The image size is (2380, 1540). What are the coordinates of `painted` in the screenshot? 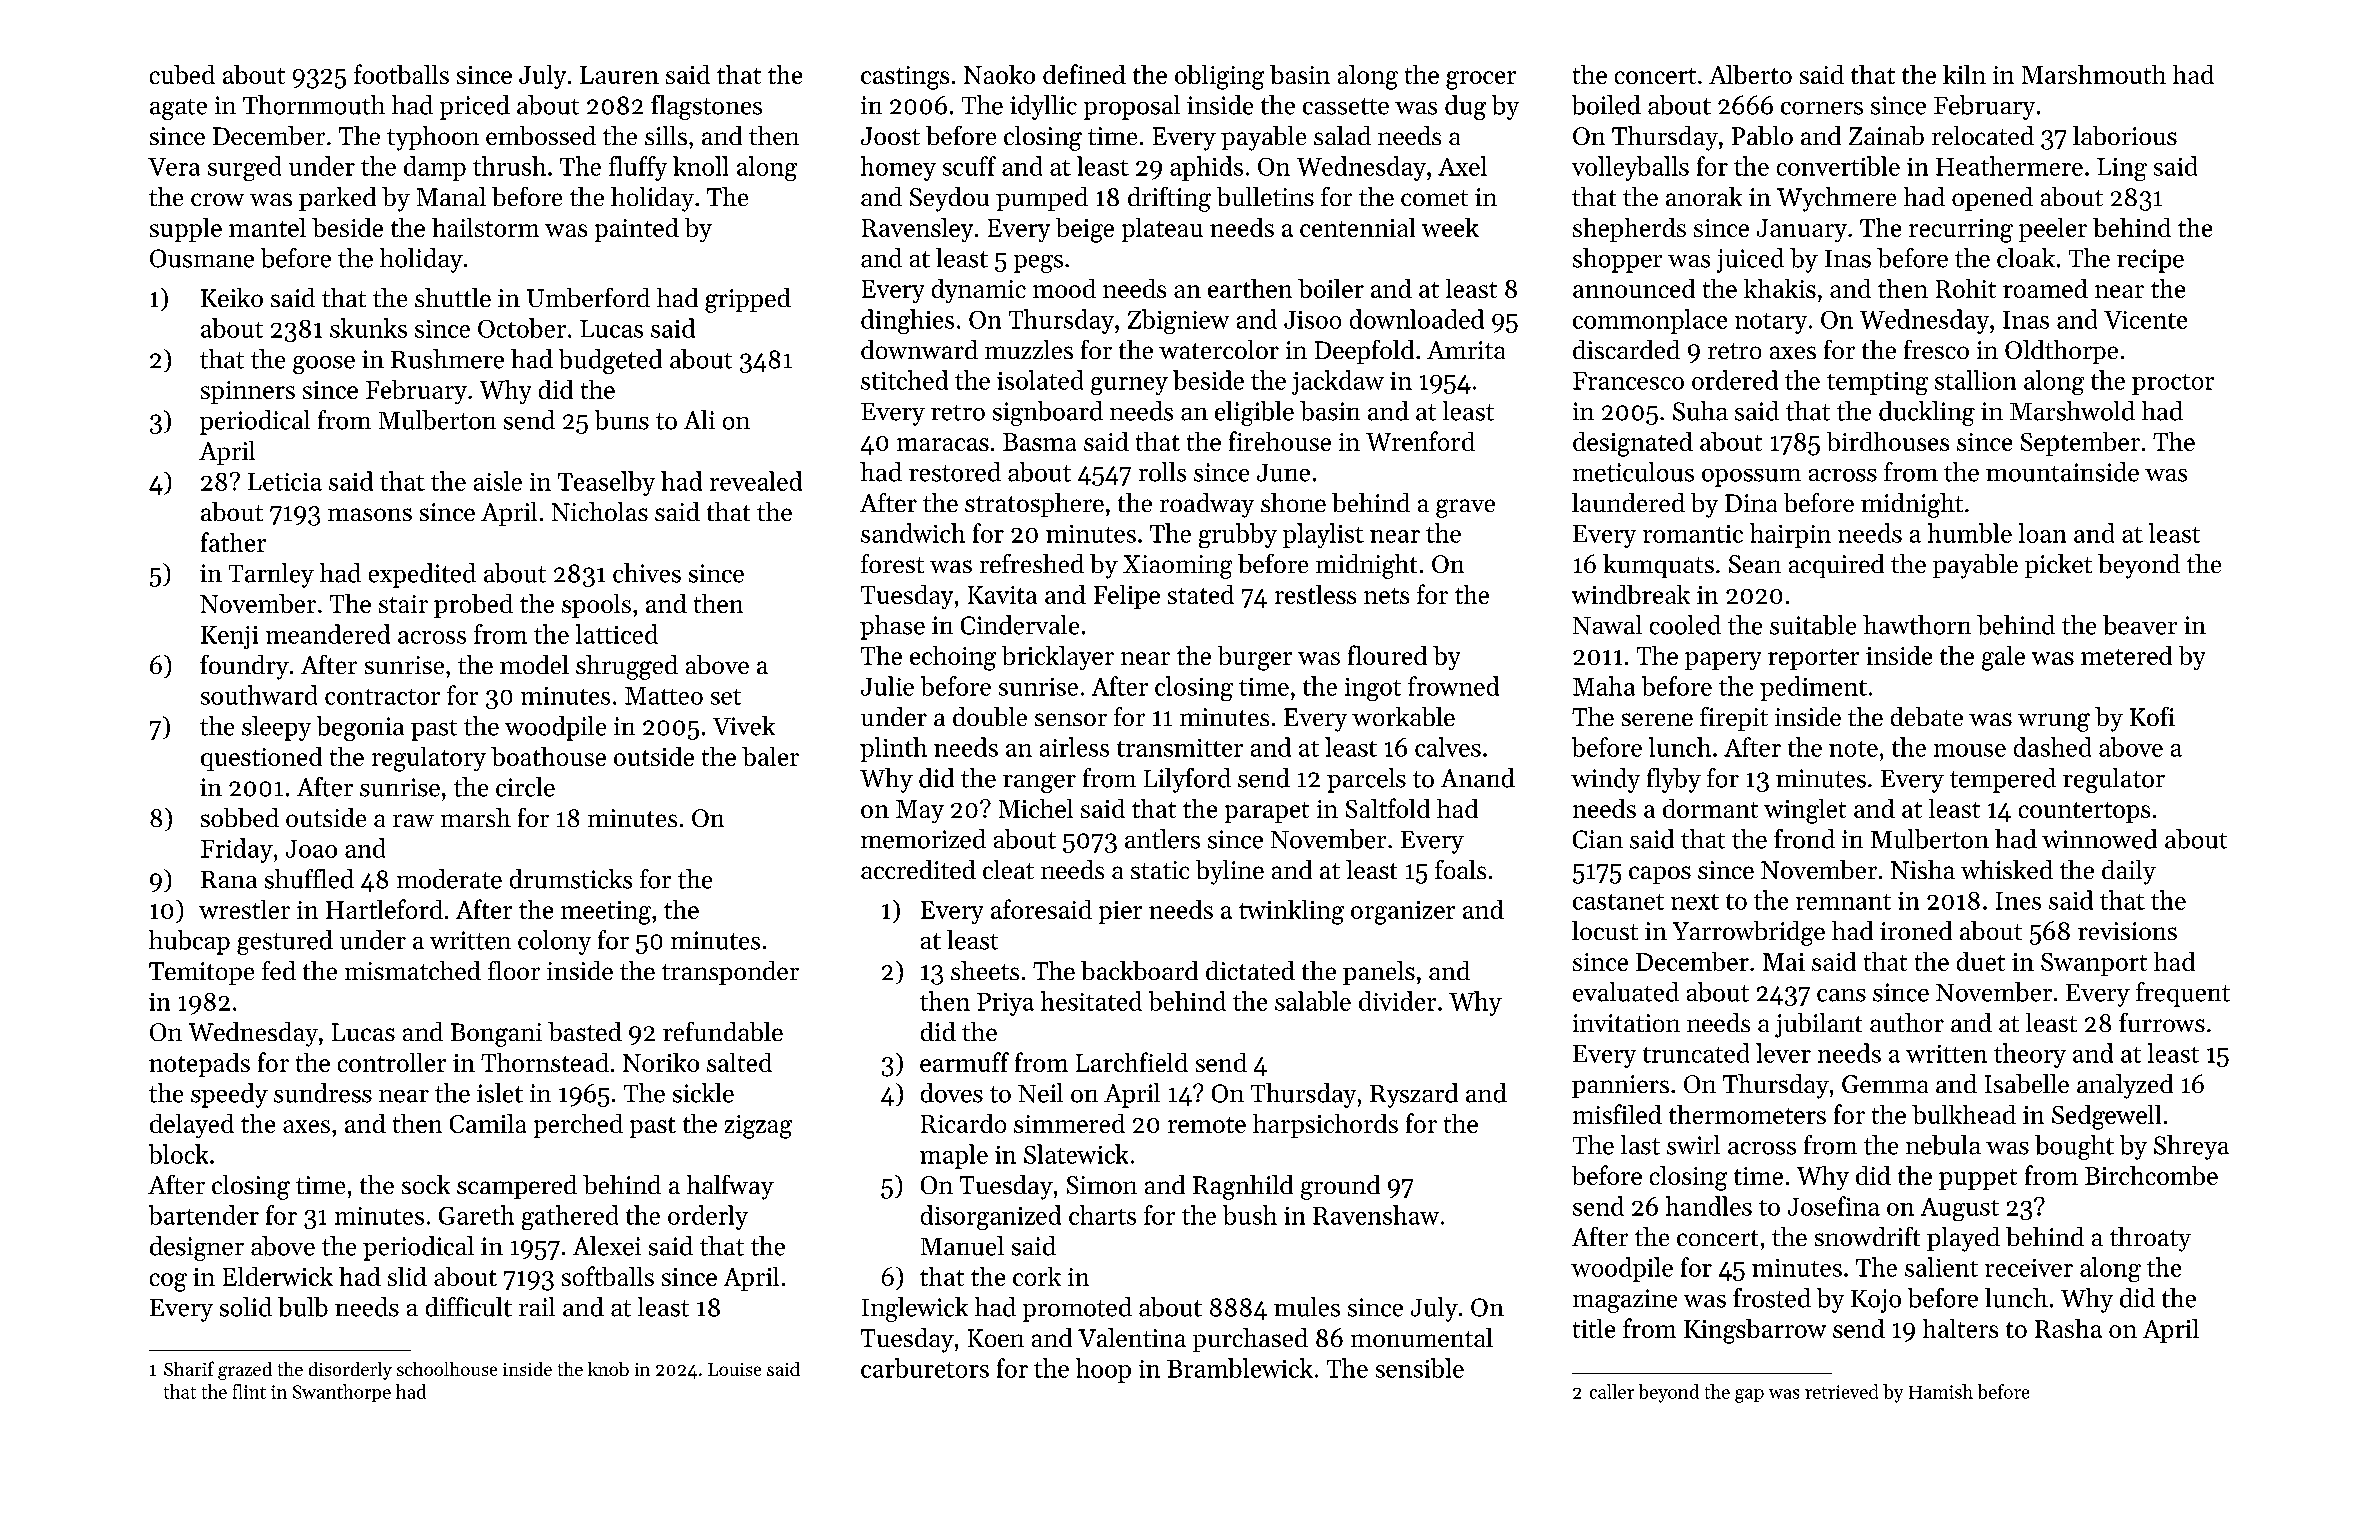 It's located at (637, 230).
